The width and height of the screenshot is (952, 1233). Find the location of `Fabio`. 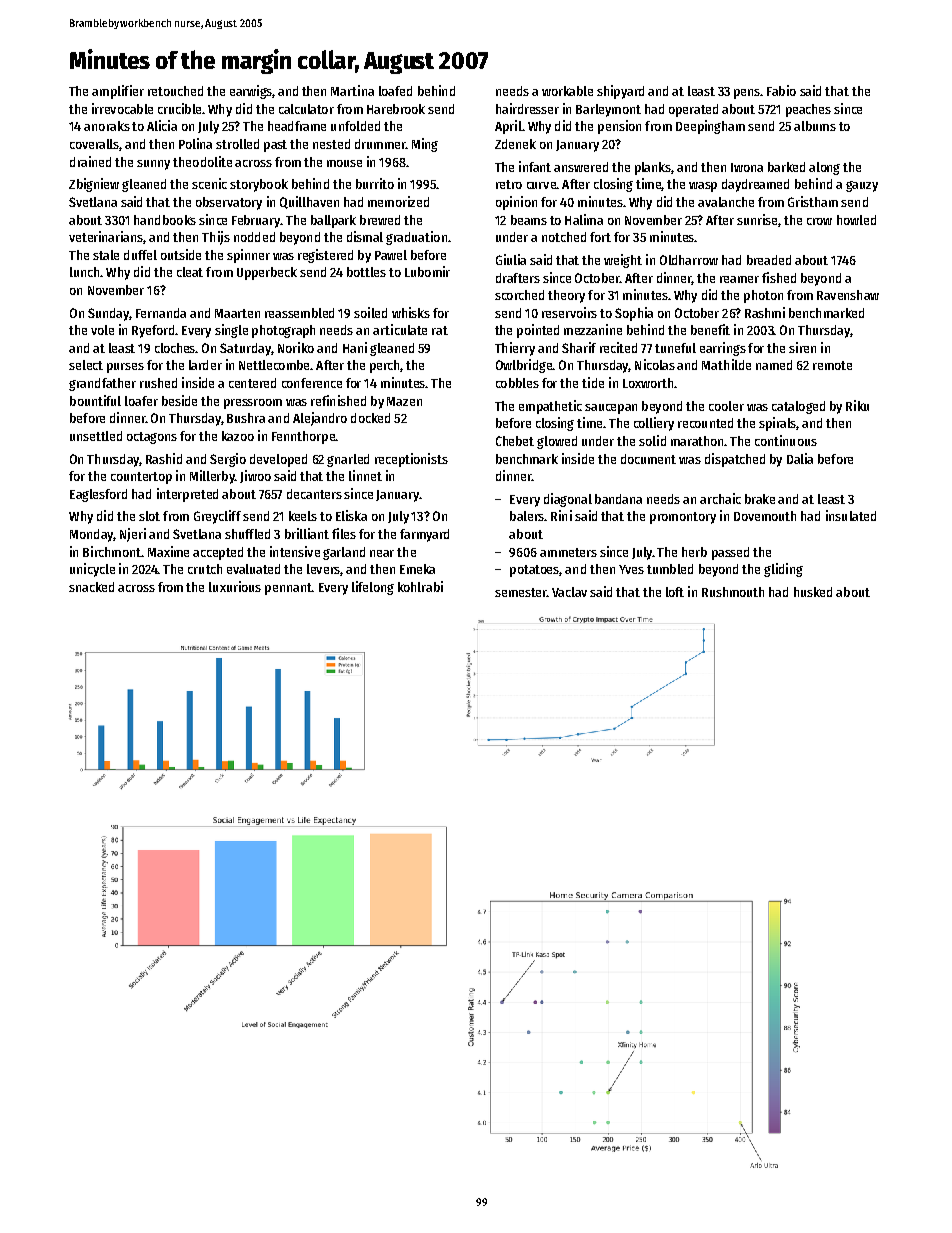

Fabio is located at coordinates (781, 90).
